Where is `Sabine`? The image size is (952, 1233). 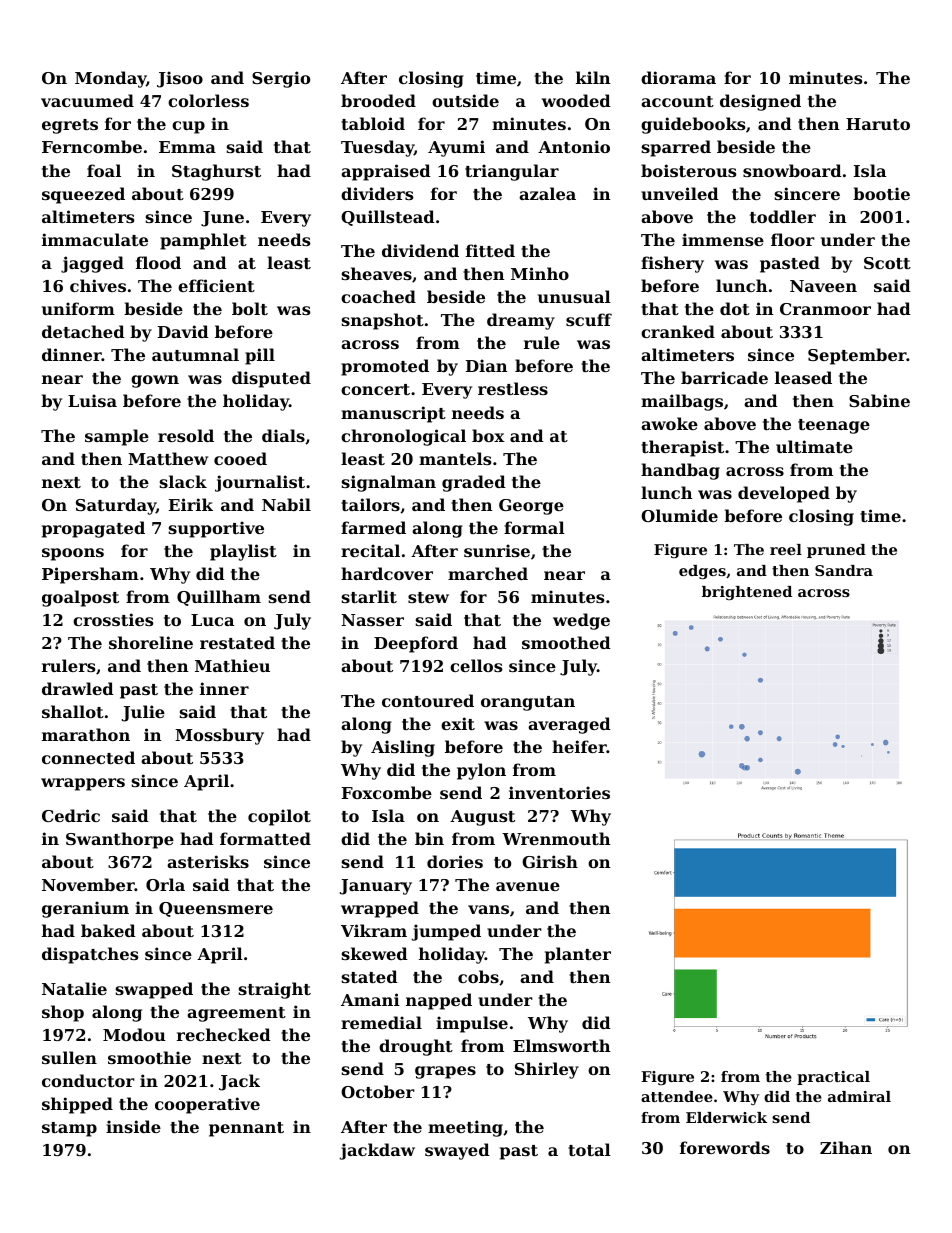 Sabine is located at coordinates (879, 400).
